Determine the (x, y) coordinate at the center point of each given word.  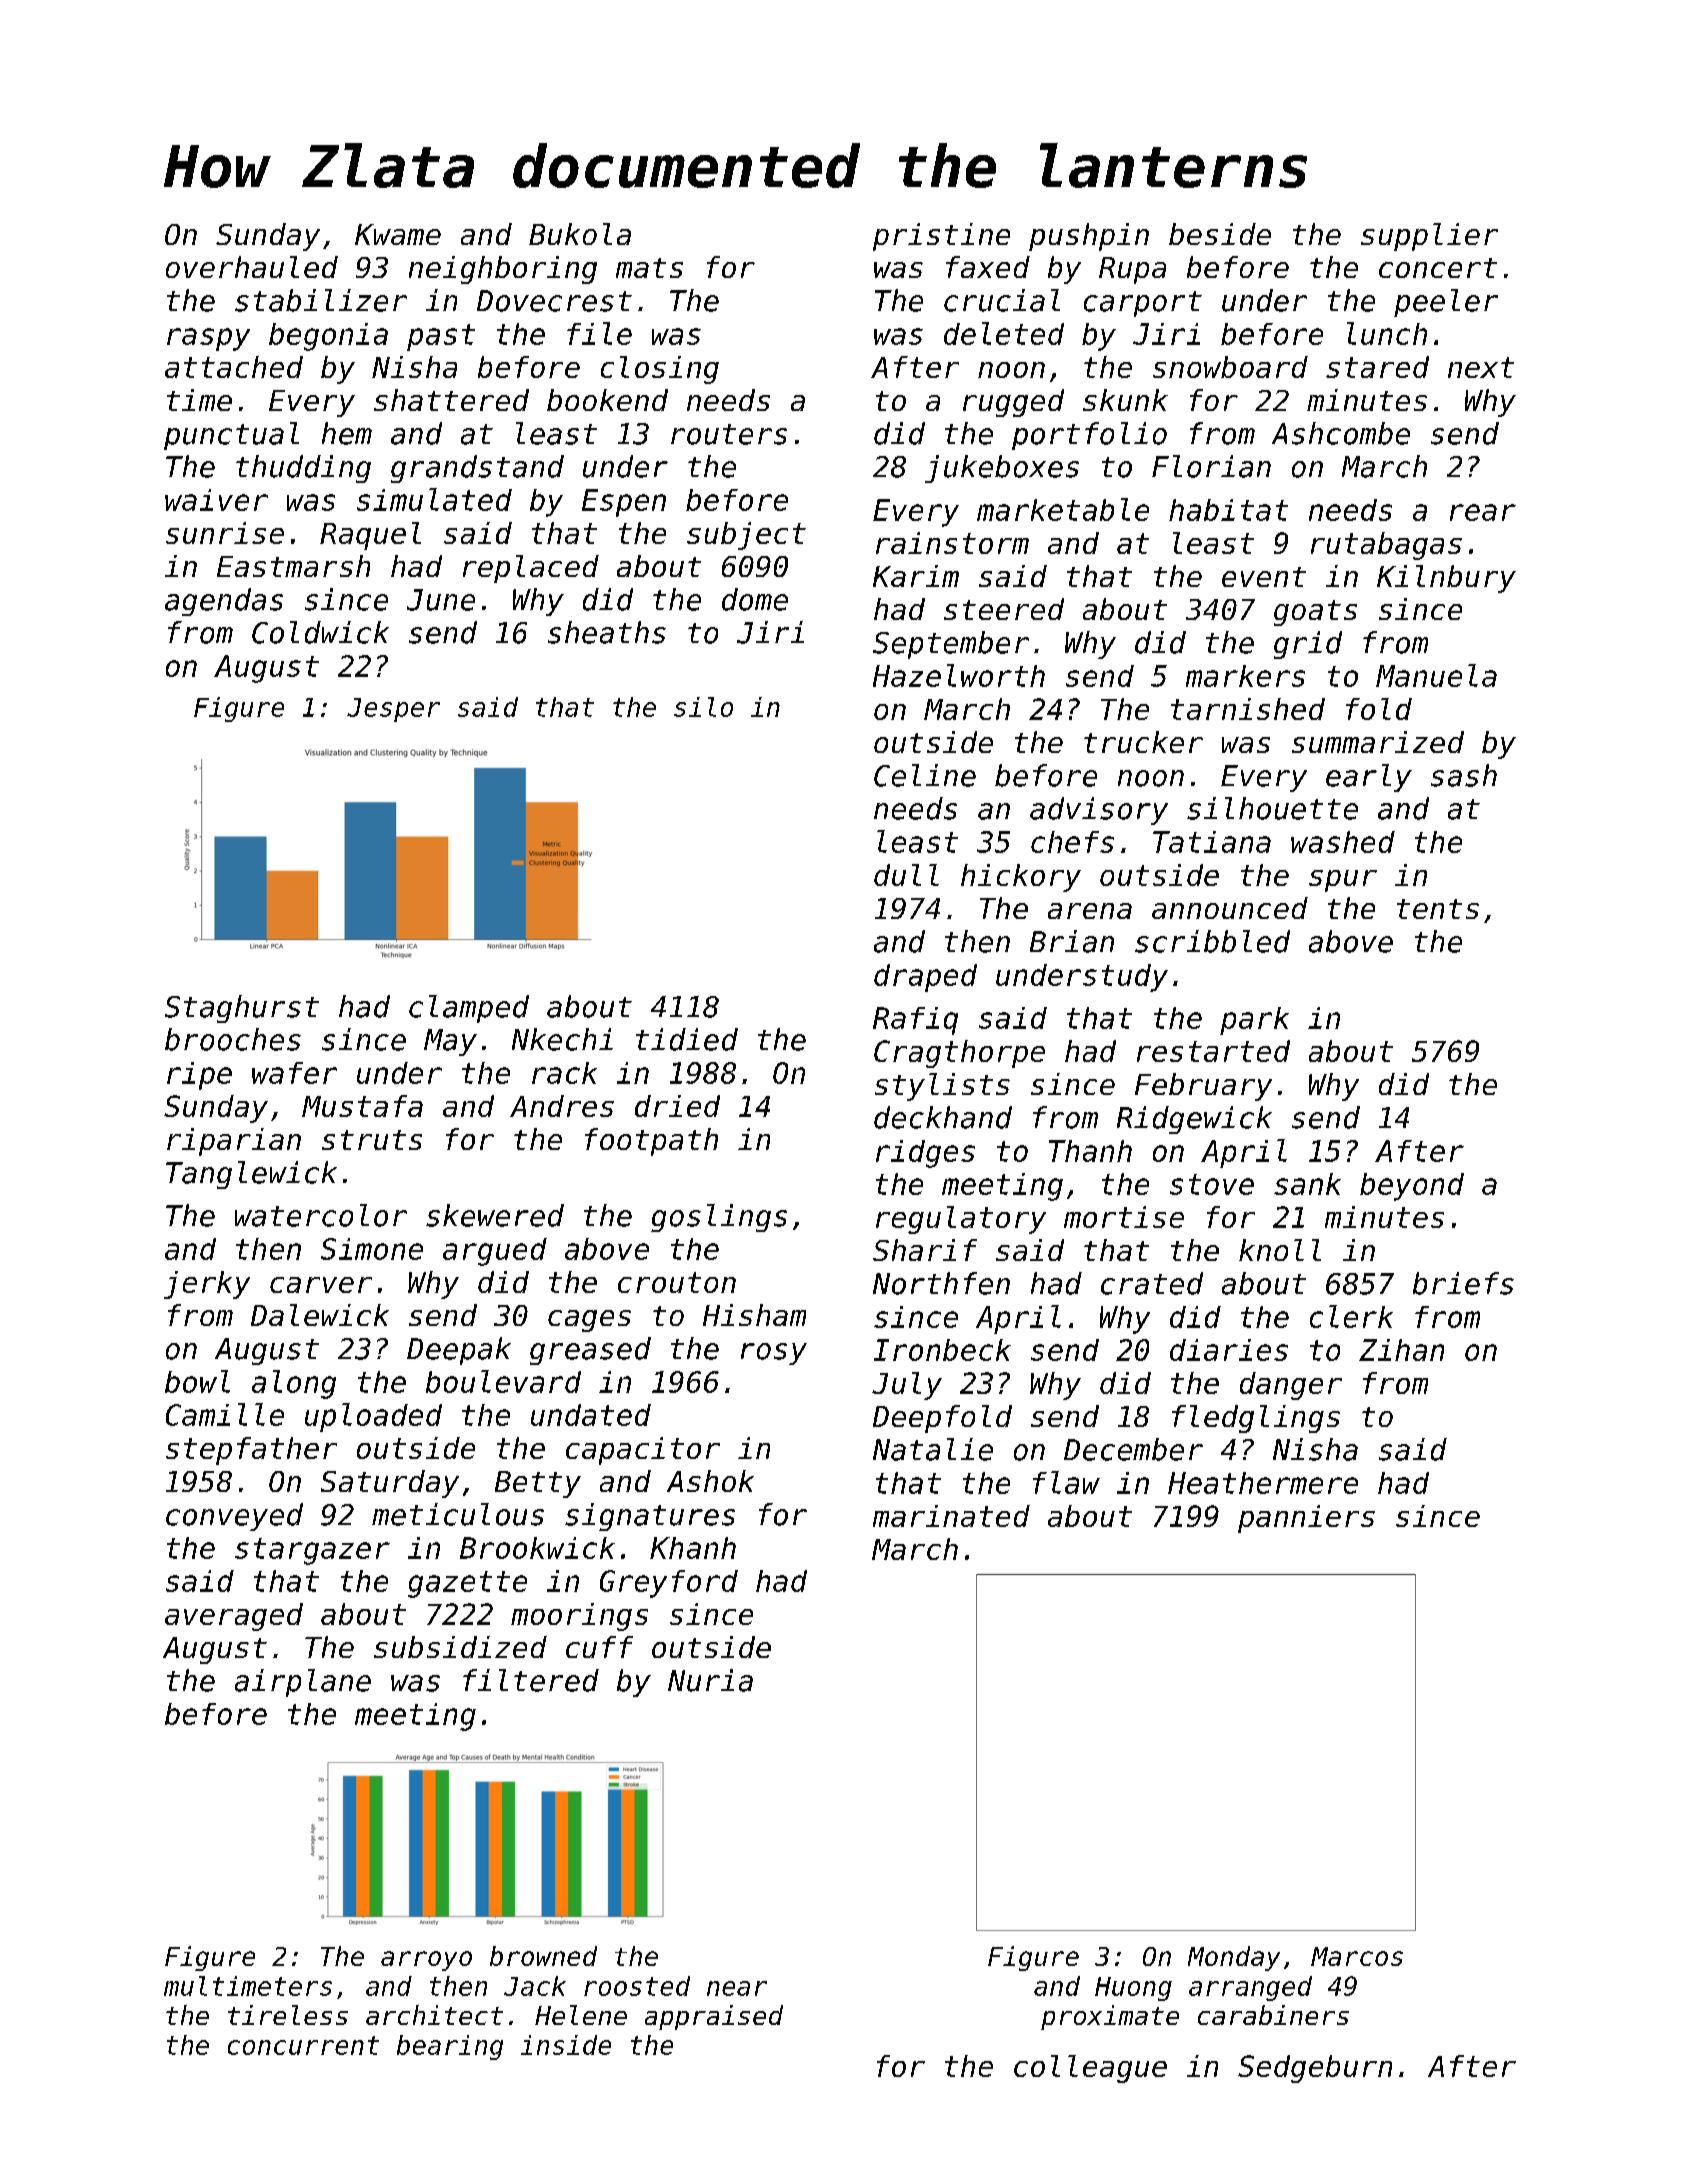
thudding (303, 469)
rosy (774, 1354)
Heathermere (1263, 1483)
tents (1438, 909)
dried (677, 1106)
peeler (1446, 303)
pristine (941, 237)
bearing (450, 2047)
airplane (303, 1683)
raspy (208, 339)
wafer (294, 1073)
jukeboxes (1002, 469)
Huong (1133, 1989)
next (1481, 367)
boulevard (503, 1381)
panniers (1306, 1519)
